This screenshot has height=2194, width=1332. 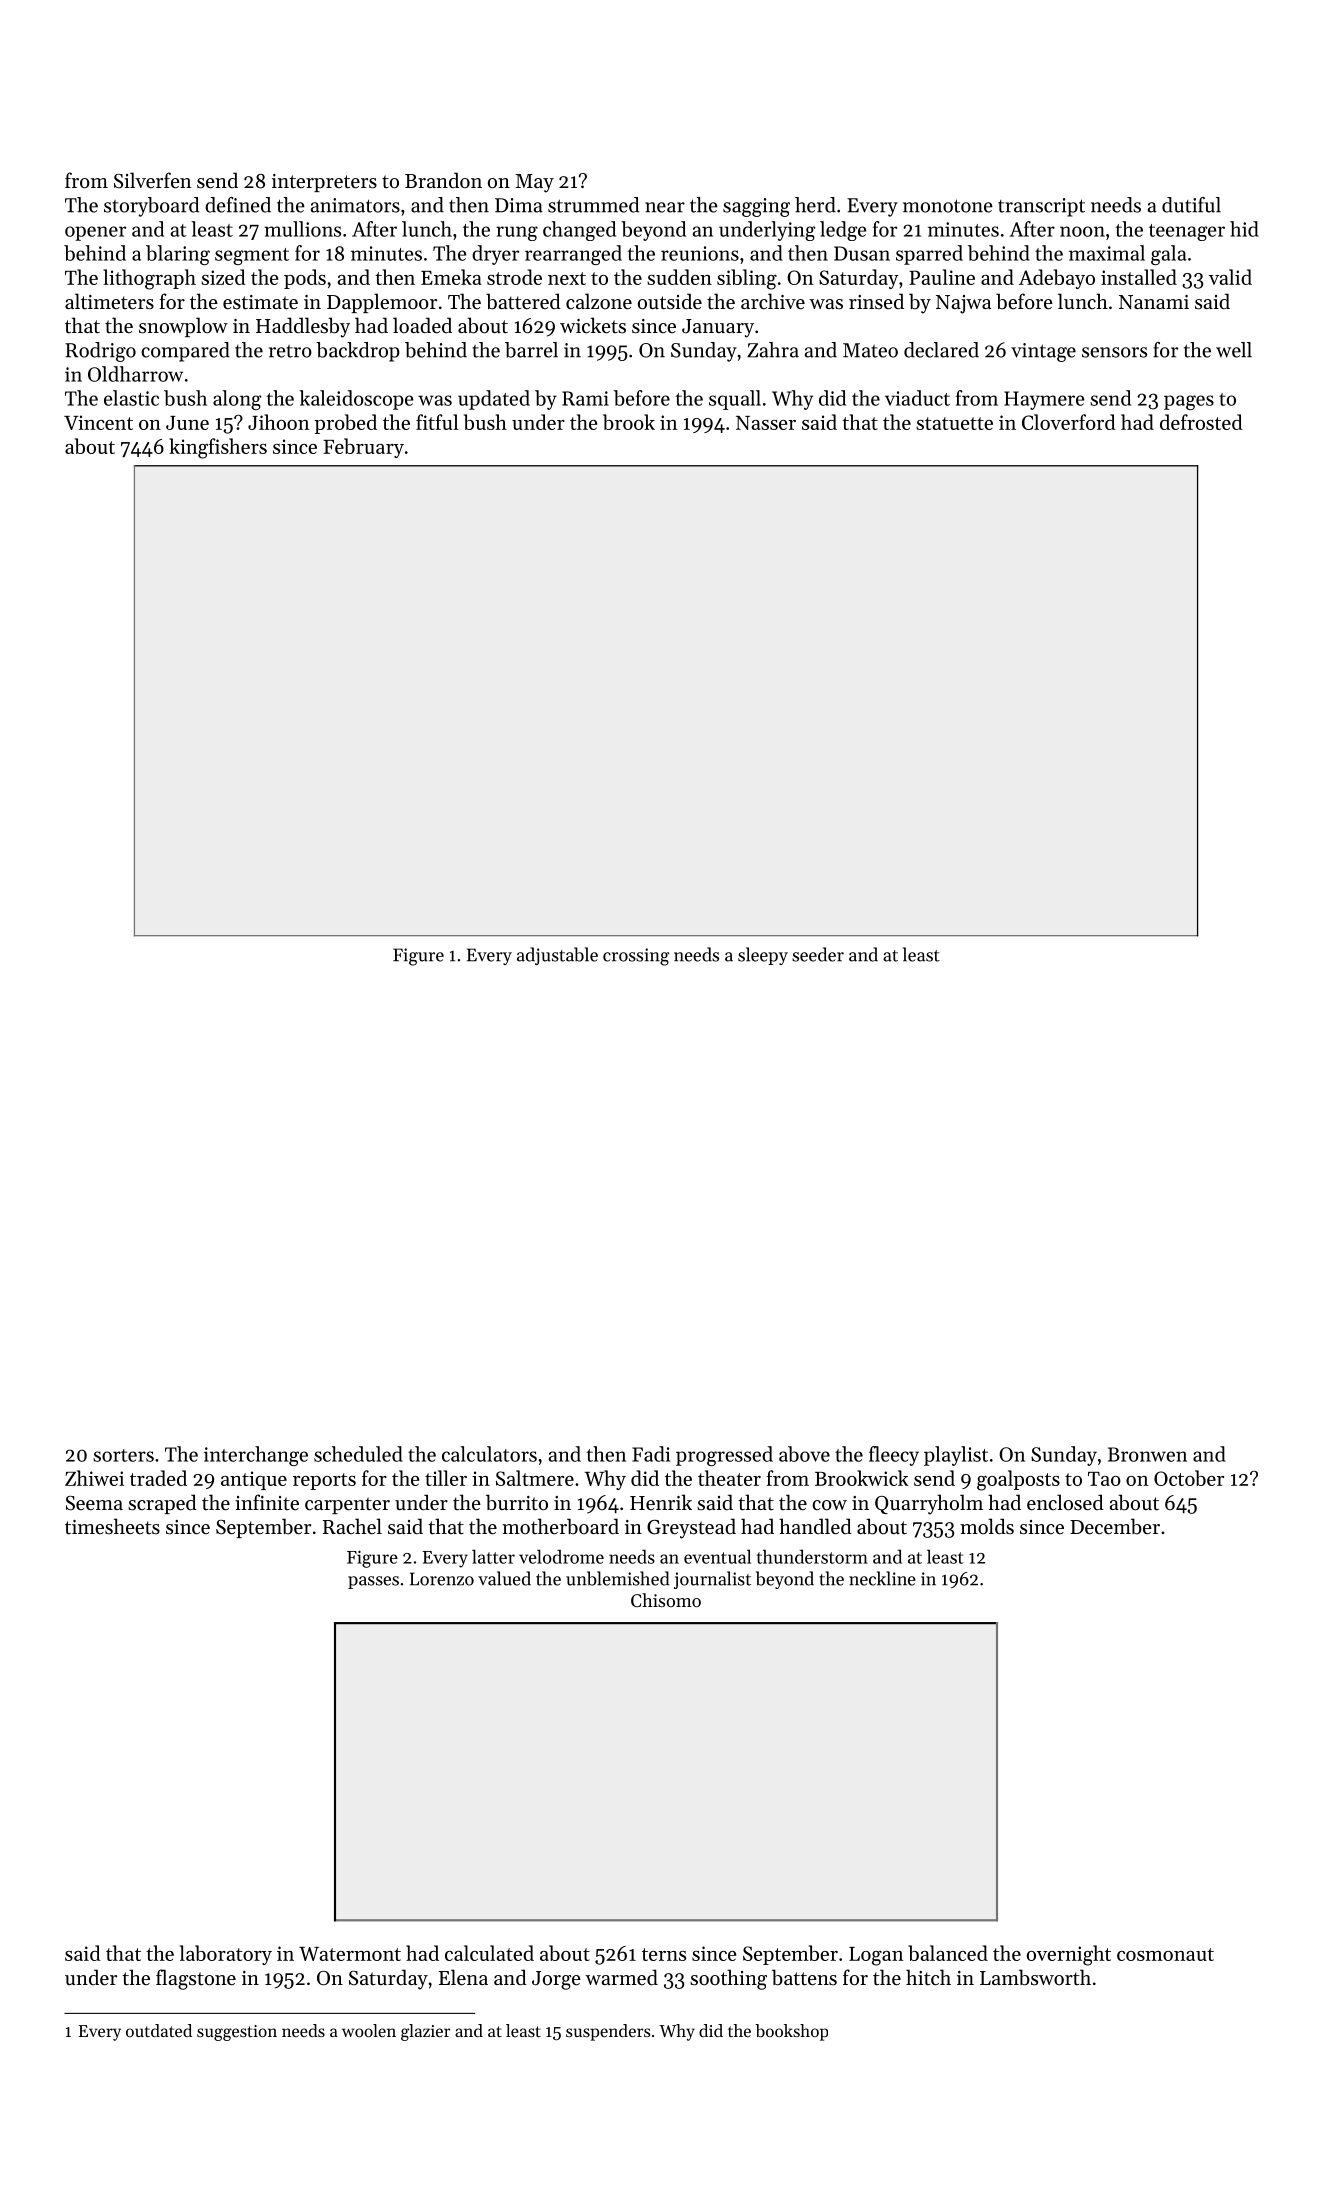 What do you see at coordinates (112, 1526) in the screenshot?
I see `timesheets` at bounding box center [112, 1526].
